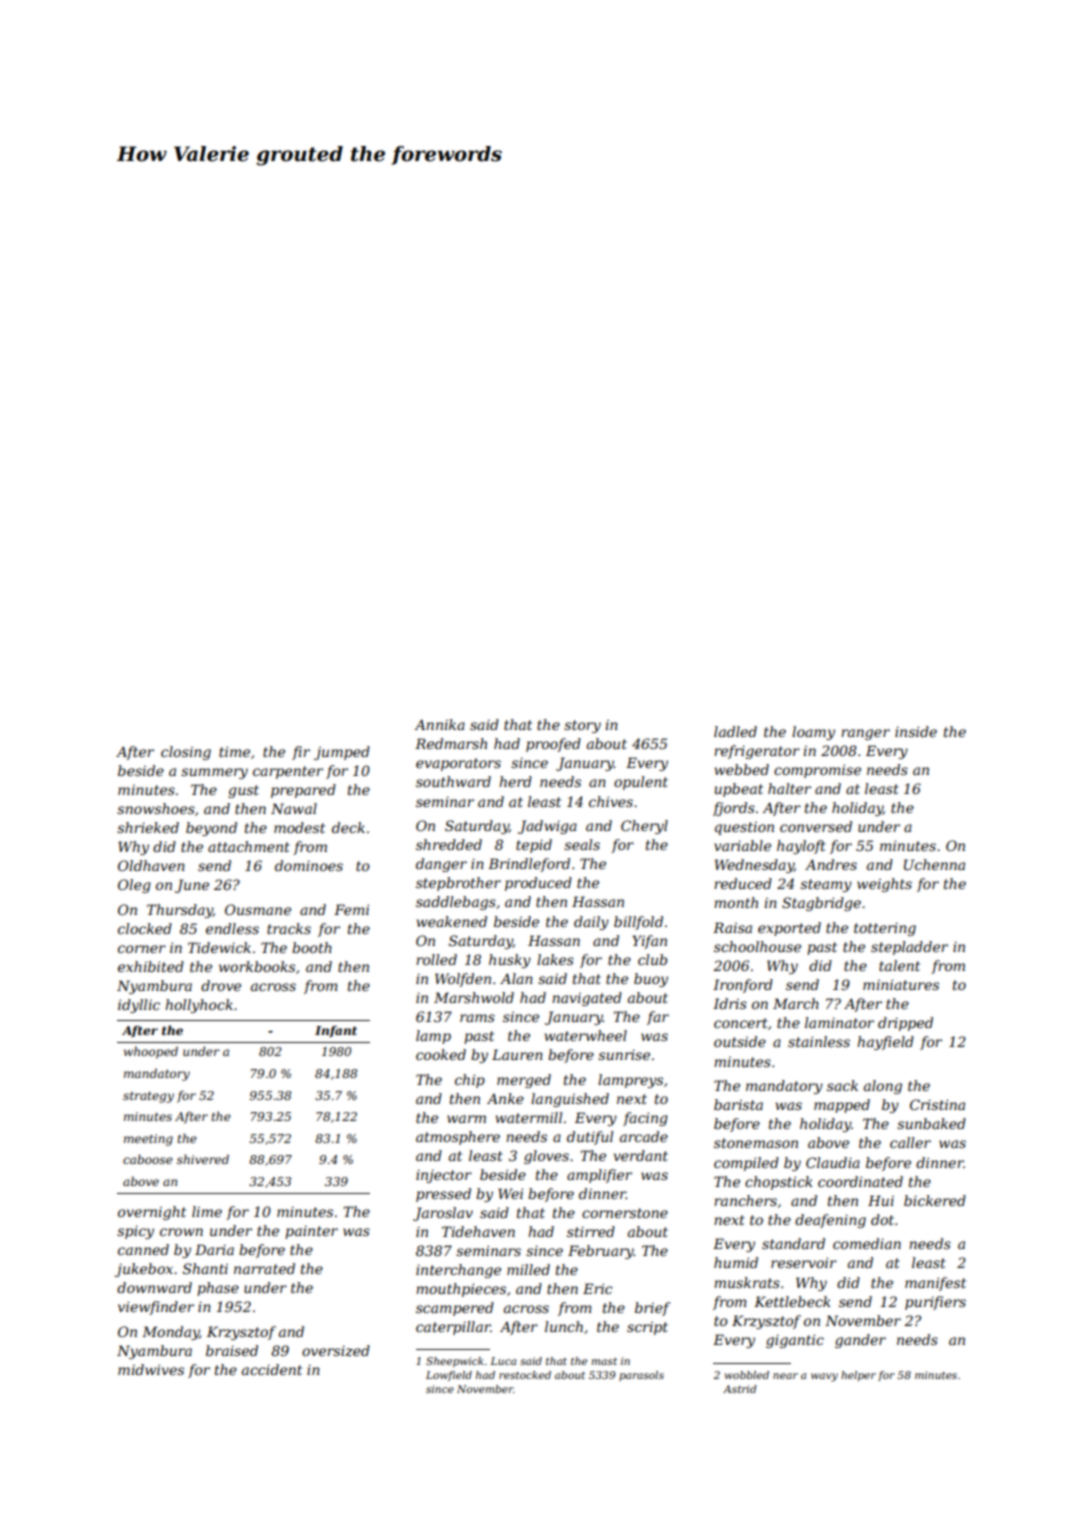 The height and width of the screenshot is (1533, 1084). I want to click on mapped, so click(842, 1106).
